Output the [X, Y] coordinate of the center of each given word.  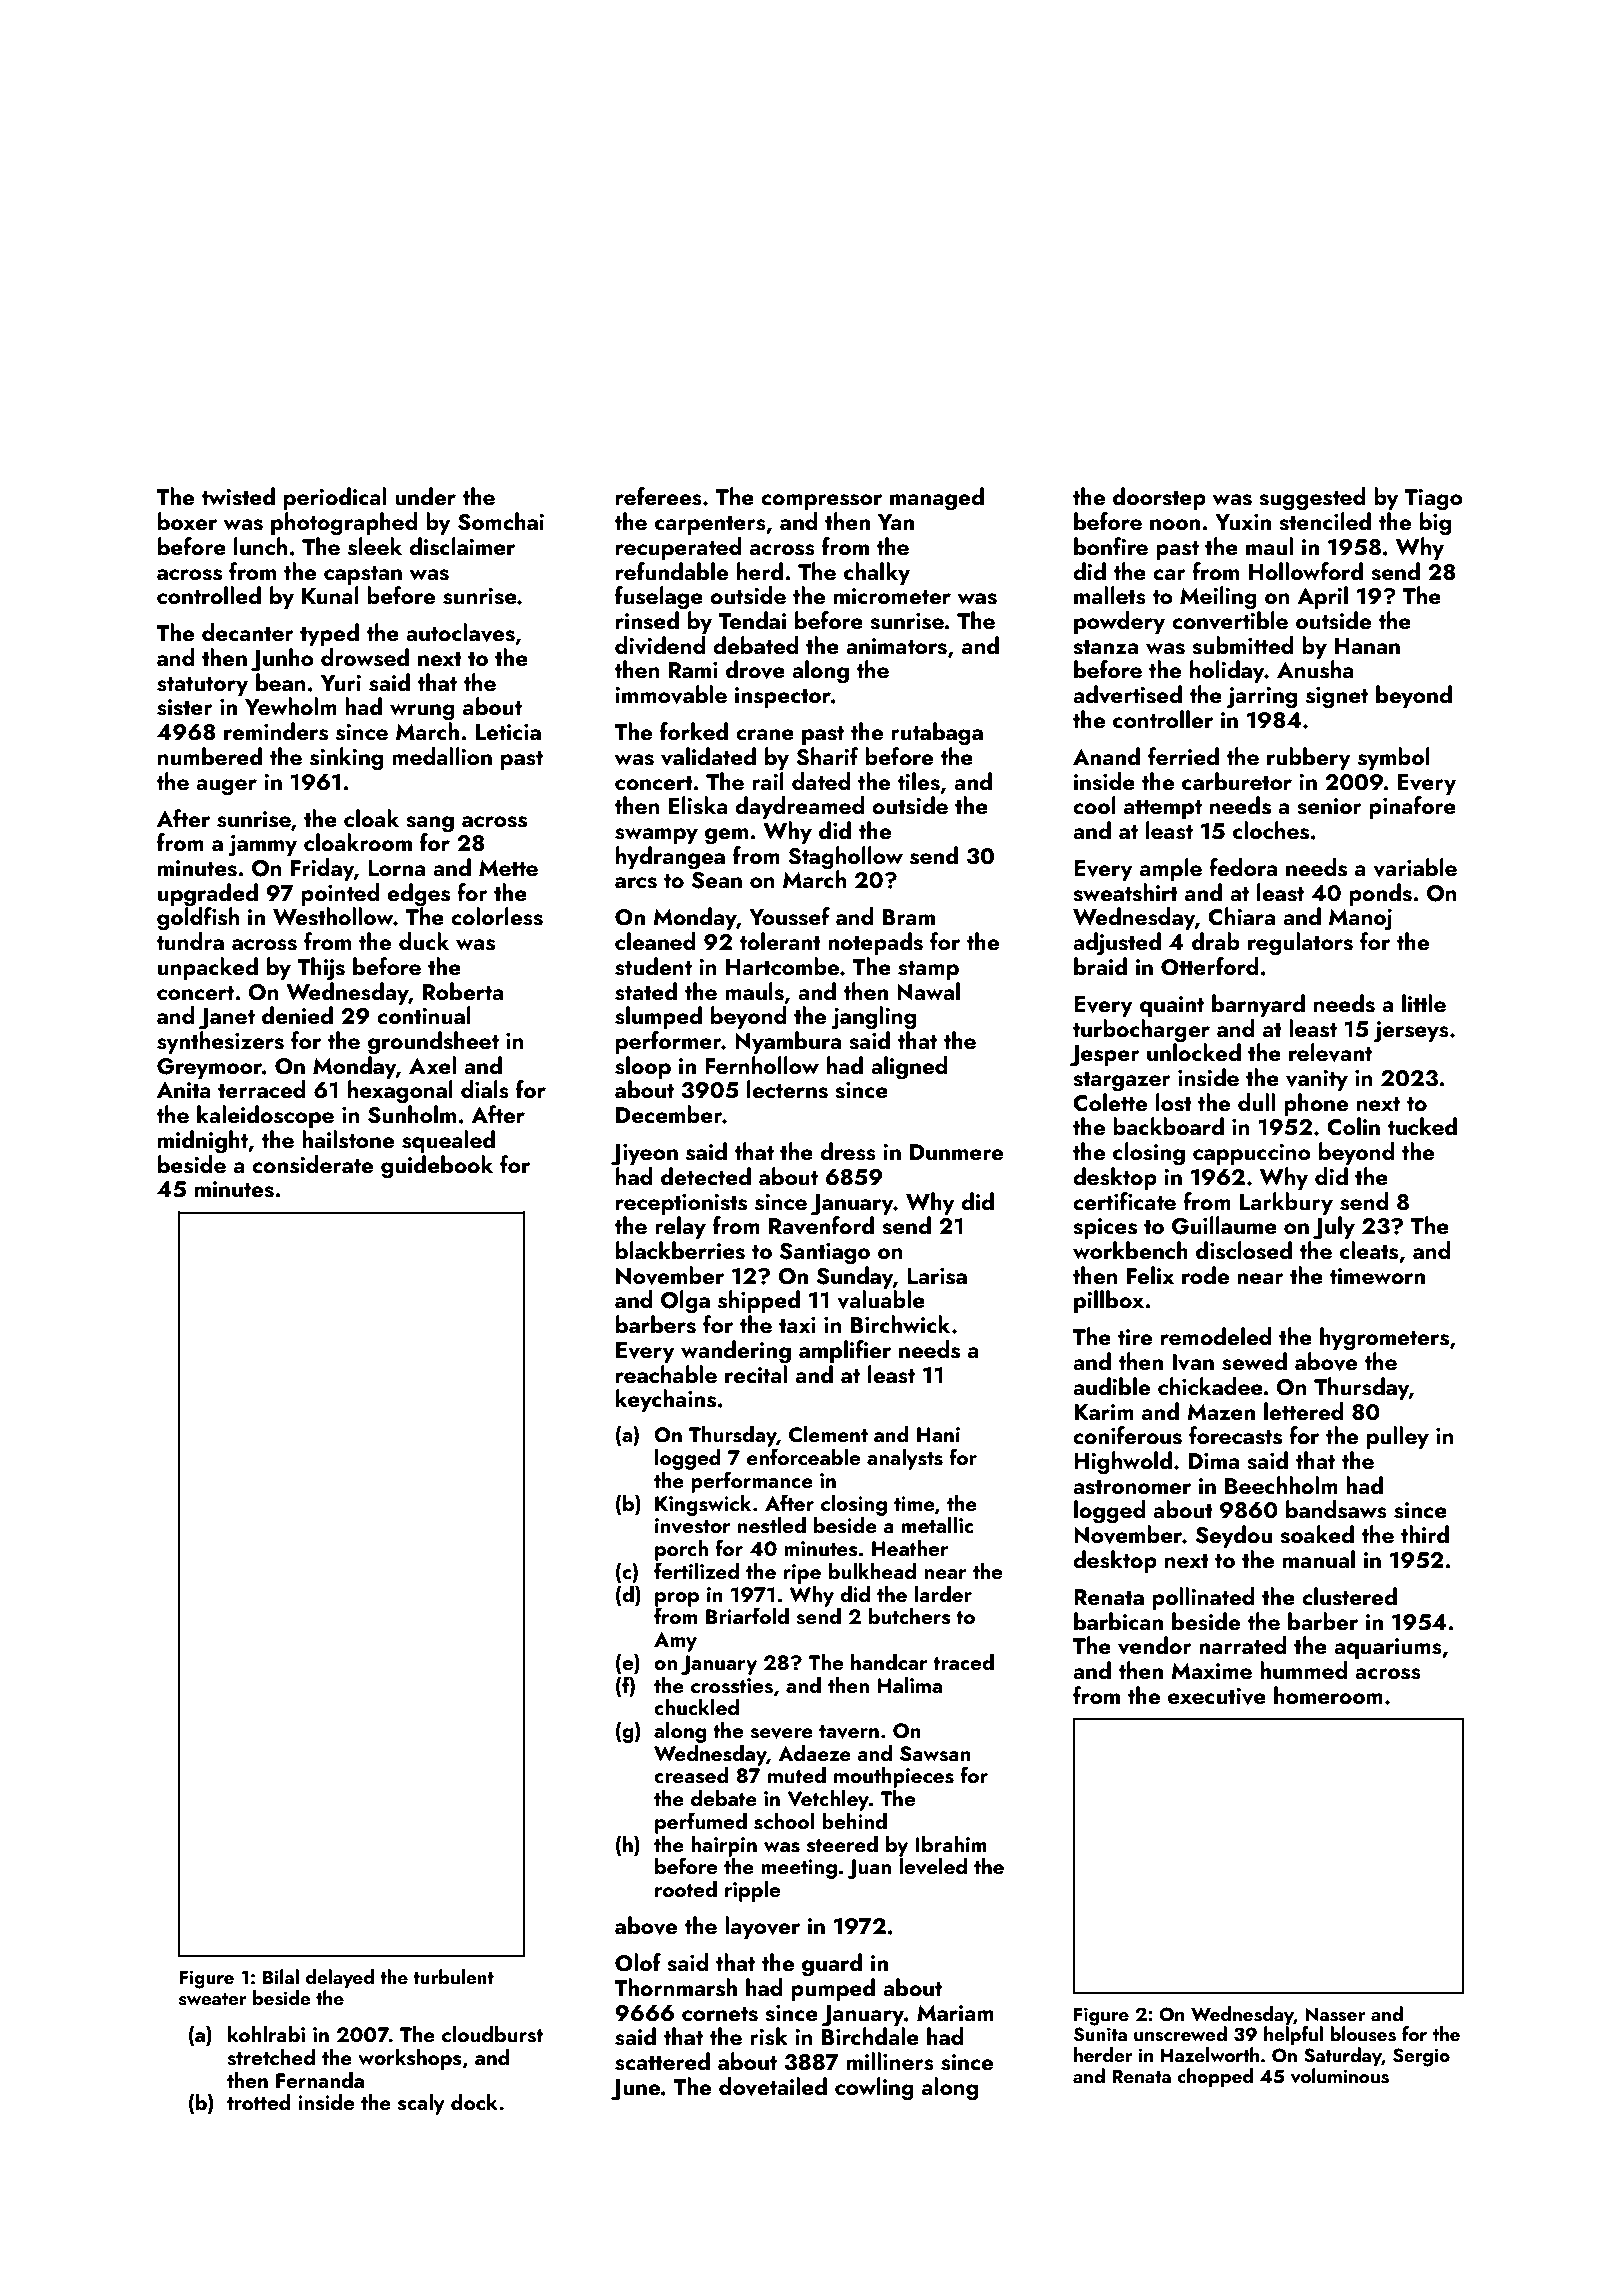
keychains [666, 1400]
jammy [262, 846]
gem [726, 836]
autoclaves [460, 632]
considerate [312, 1164]
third [1425, 1534]
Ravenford [821, 1225]
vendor [1155, 1645]
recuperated [679, 548]
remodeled [1216, 1336]
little [1424, 1003]
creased [691, 1775]
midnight [203, 1142]
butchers [910, 1616]
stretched [271, 2057]
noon [1175, 524]
